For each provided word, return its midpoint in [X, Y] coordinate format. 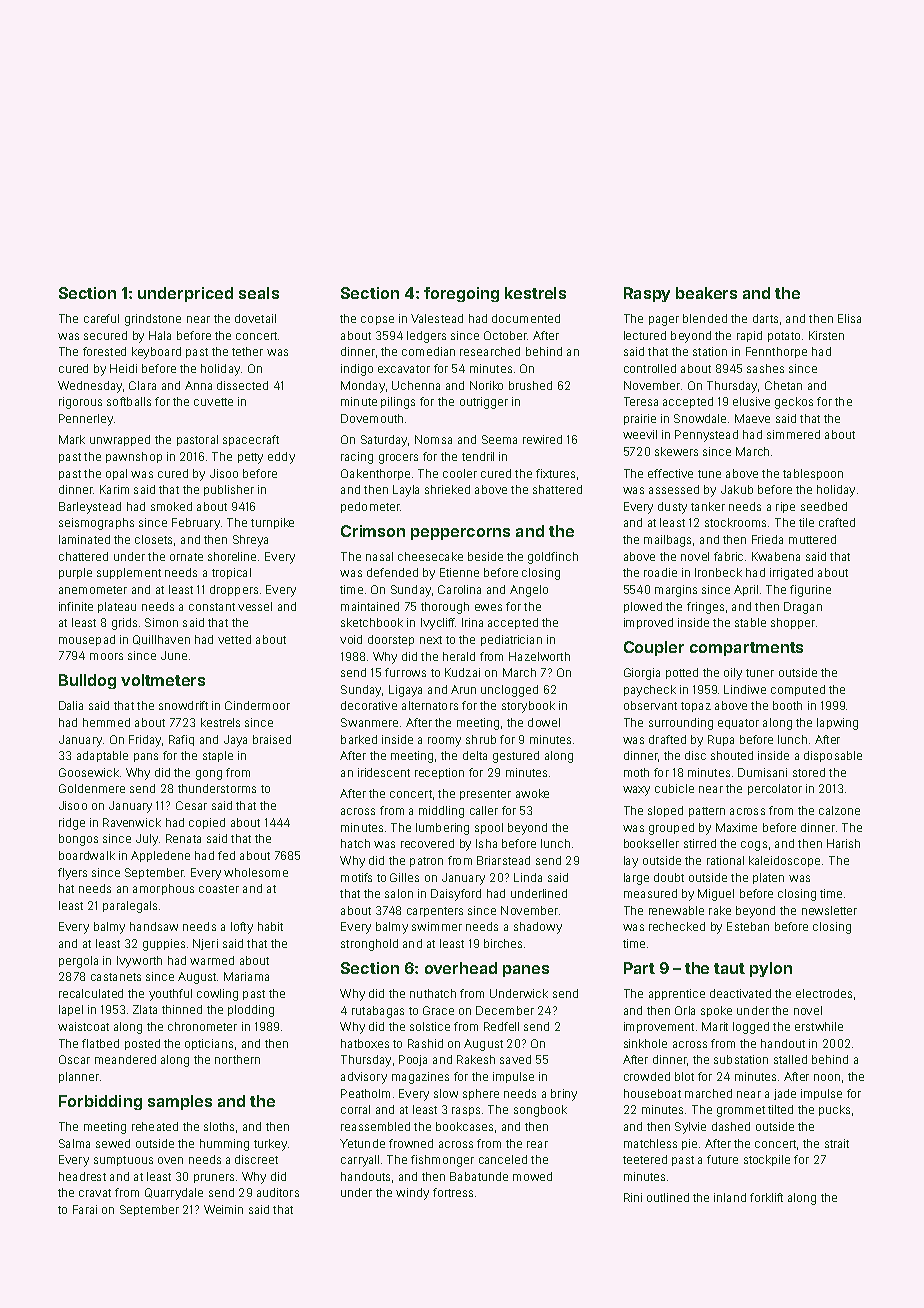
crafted [837, 522]
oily [733, 674]
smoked [171, 506]
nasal [379, 556]
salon [399, 893]
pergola [78, 962]
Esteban [748, 926]
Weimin [223, 1209]
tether [247, 351]
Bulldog [87, 681]
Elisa [849, 318]
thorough [445, 608]
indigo [357, 370]
